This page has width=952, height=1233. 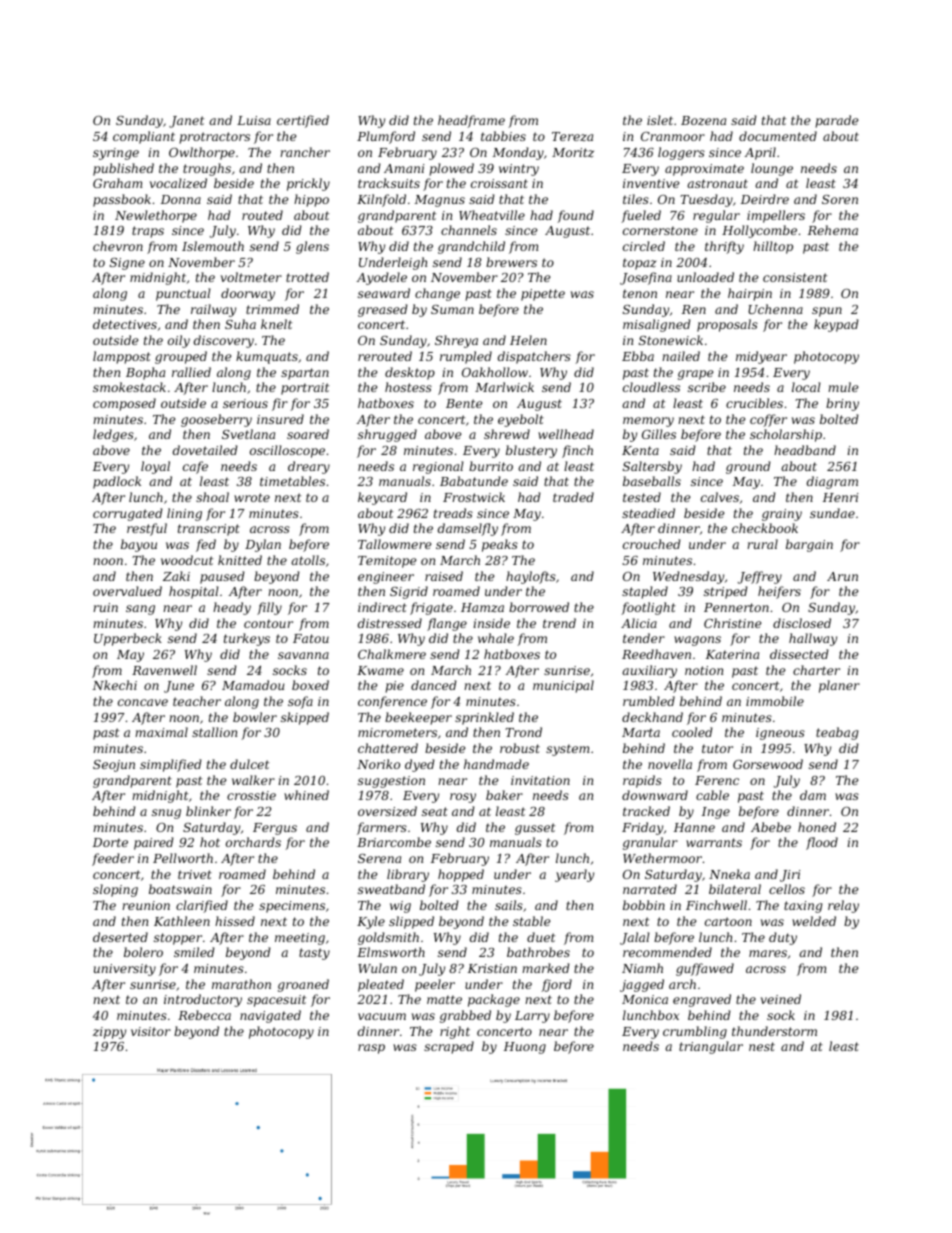 I want to click on gooseberry, so click(x=216, y=420).
